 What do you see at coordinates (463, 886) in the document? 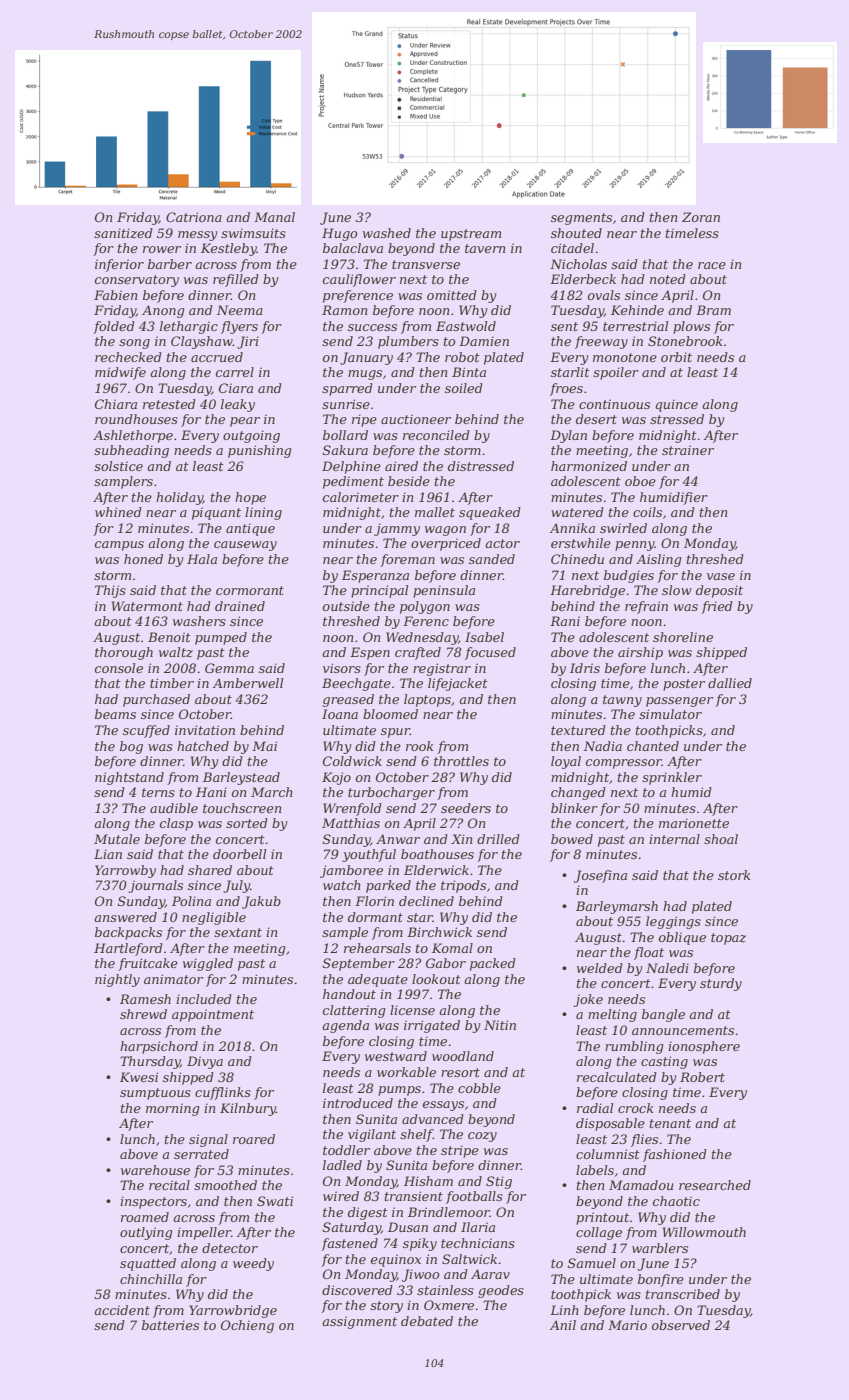
I see `tripods` at bounding box center [463, 886].
